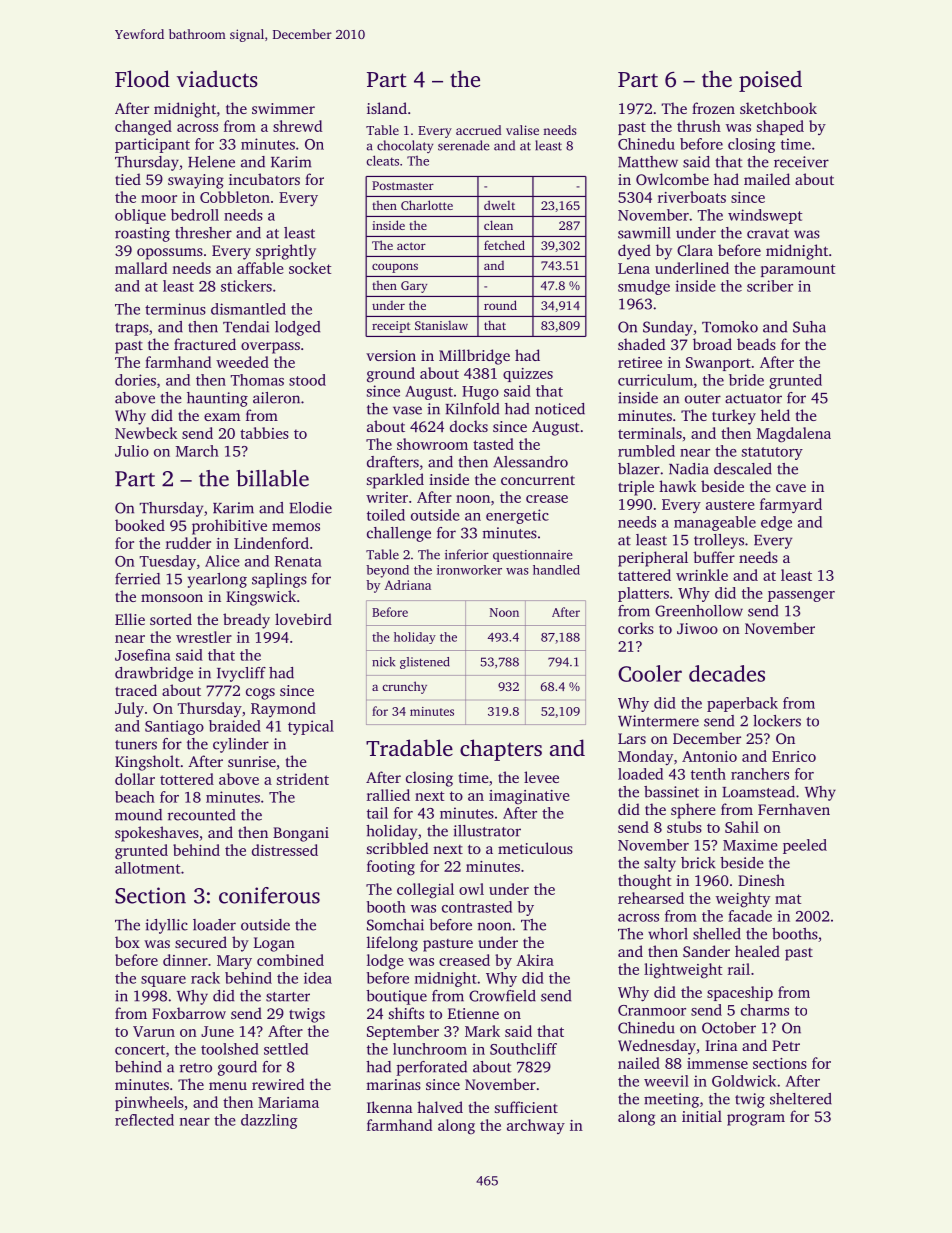  Describe the element at coordinates (283, 709) in the image. I see `Raymond` at that location.
